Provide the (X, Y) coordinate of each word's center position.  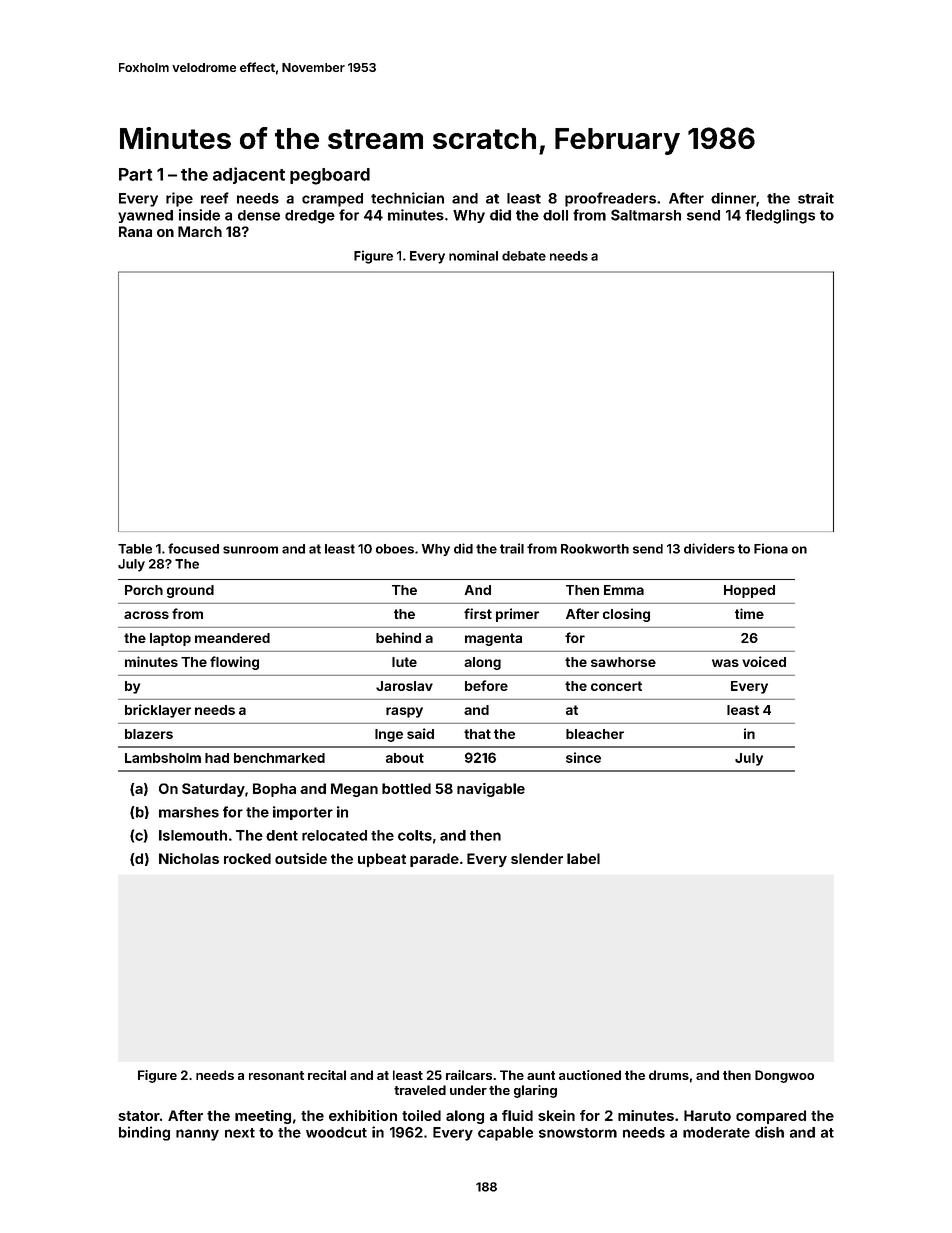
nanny (197, 1135)
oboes (395, 549)
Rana (135, 231)
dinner (733, 198)
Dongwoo (784, 1076)
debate (524, 256)
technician (407, 198)
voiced (764, 661)
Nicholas (189, 858)
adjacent (249, 175)
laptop (170, 639)
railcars (469, 1075)
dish (769, 1132)
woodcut (336, 1132)
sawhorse (623, 662)
